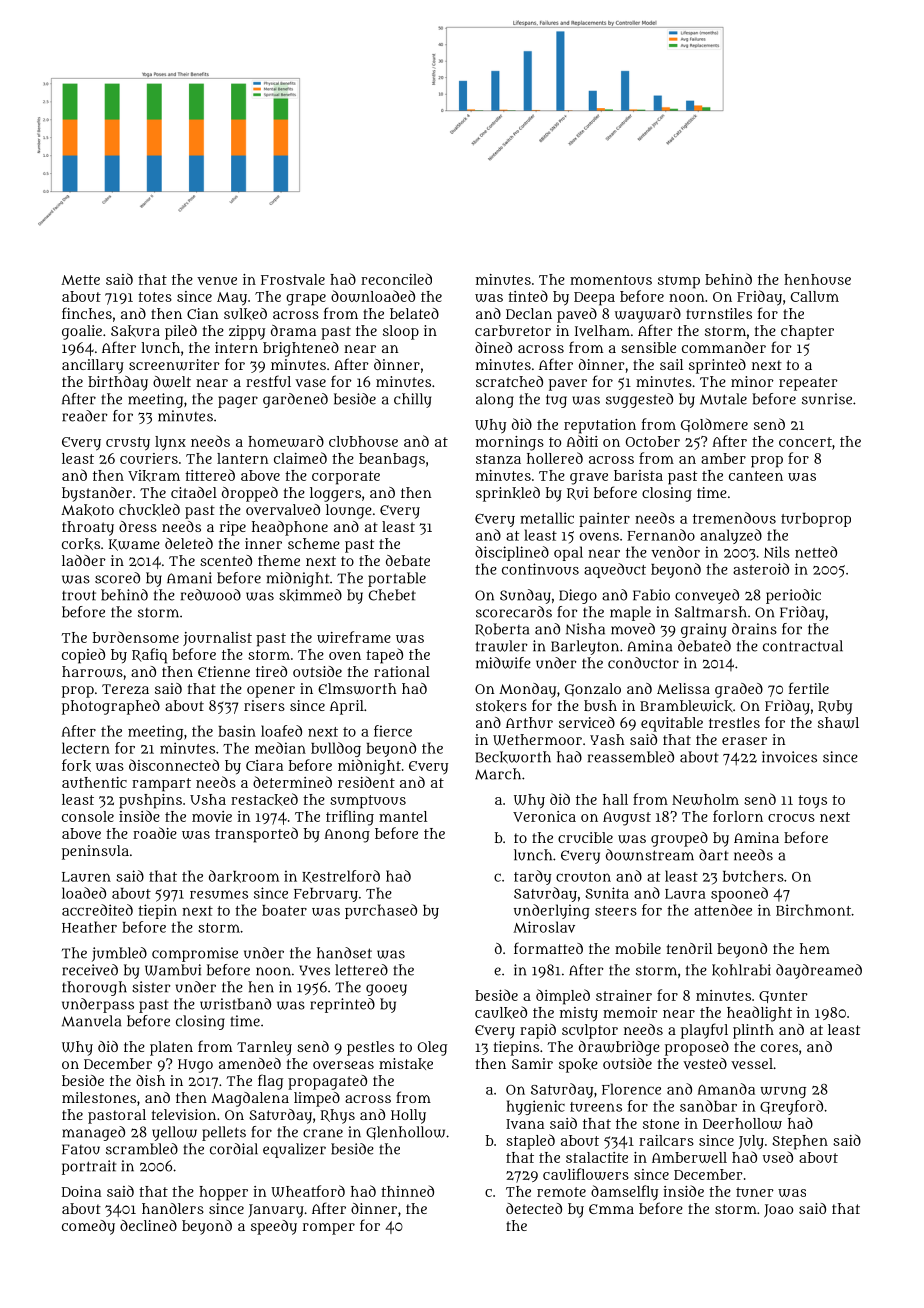  I want to click on speedy, so click(274, 1227).
